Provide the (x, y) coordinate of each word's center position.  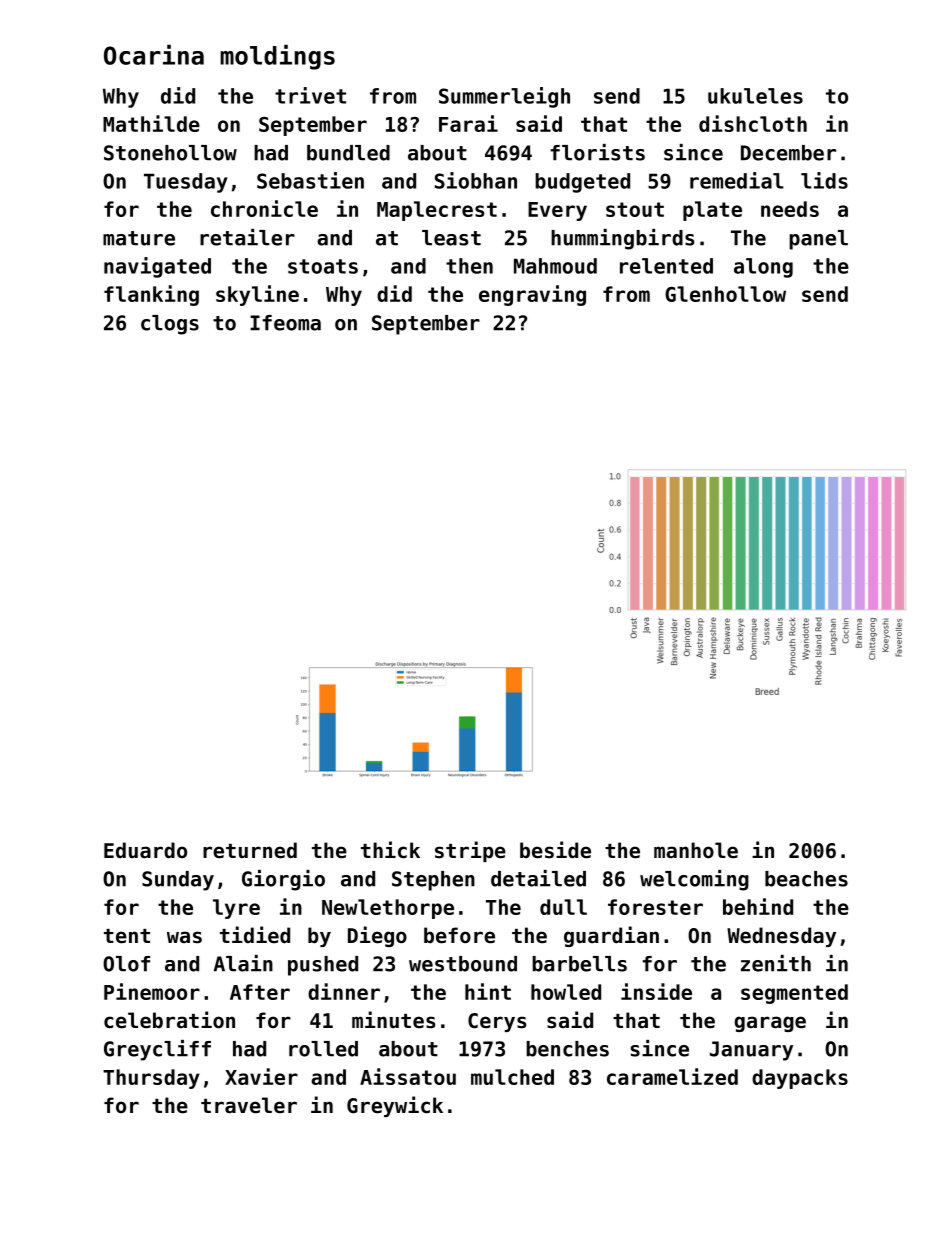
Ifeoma (285, 323)
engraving (532, 295)
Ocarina (154, 55)
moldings (277, 57)
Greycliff (157, 1050)
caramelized (672, 1076)
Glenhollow (725, 294)
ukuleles (755, 96)
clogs (170, 325)
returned (250, 850)
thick (390, 850)
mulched (512, 1077)
